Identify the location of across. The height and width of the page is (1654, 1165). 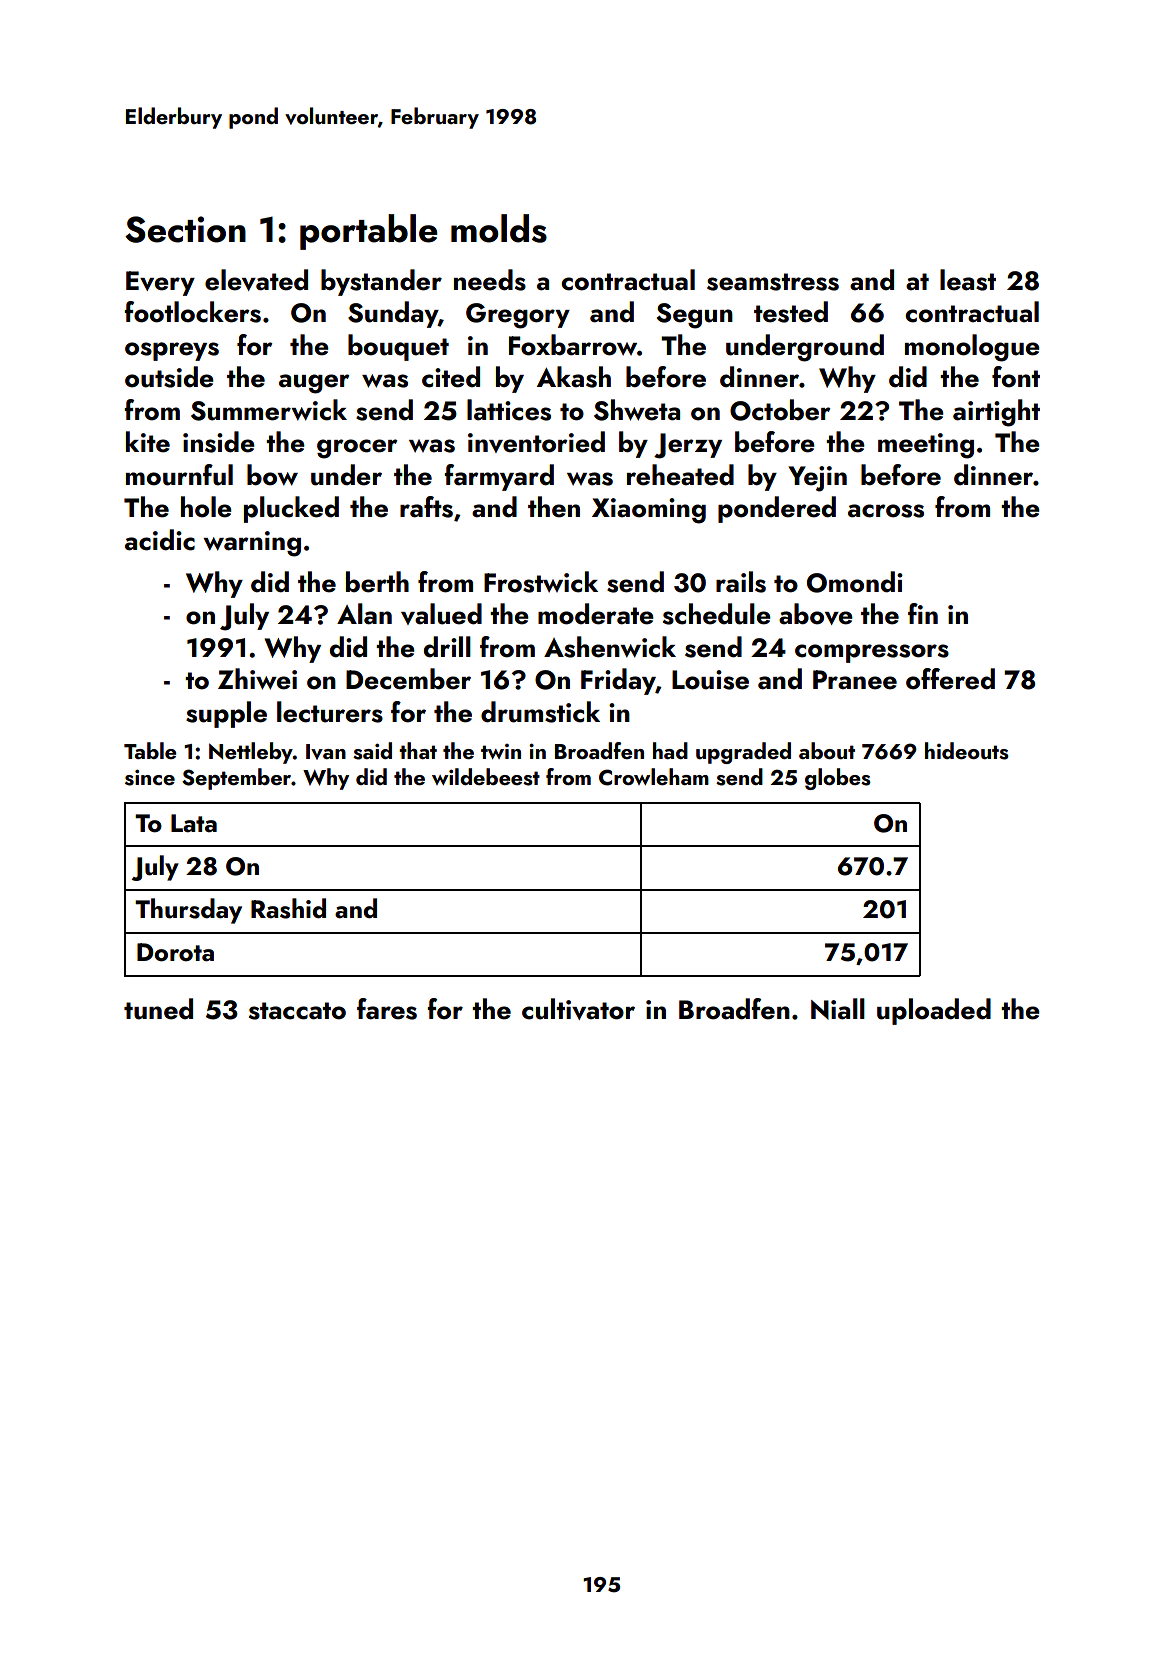
(886, 511).
